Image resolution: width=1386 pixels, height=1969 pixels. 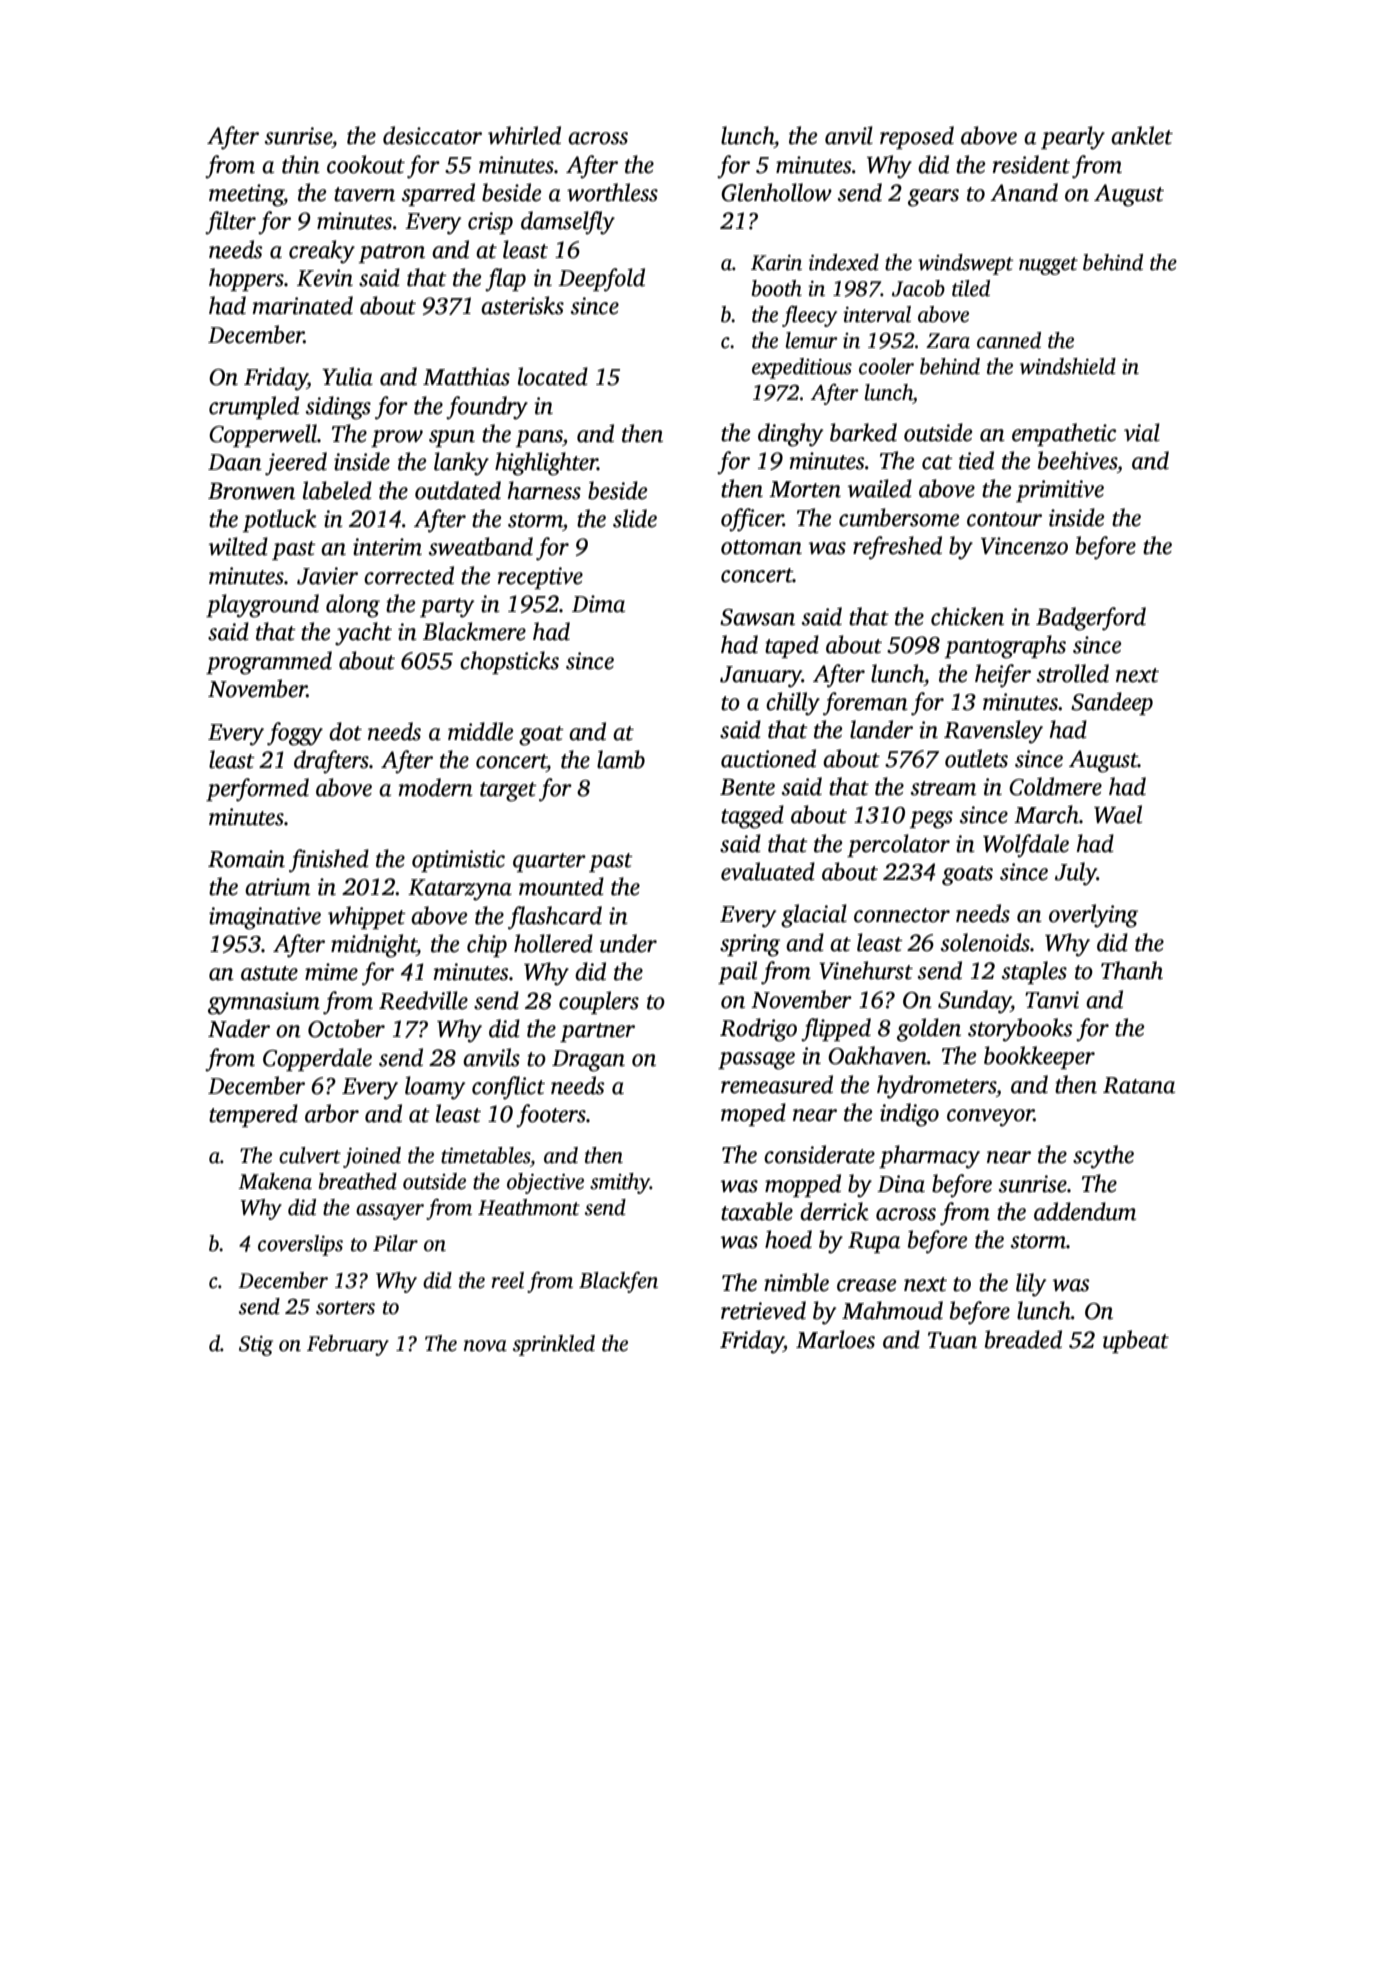 I want to click on performed, so click(x=257, y=790).
